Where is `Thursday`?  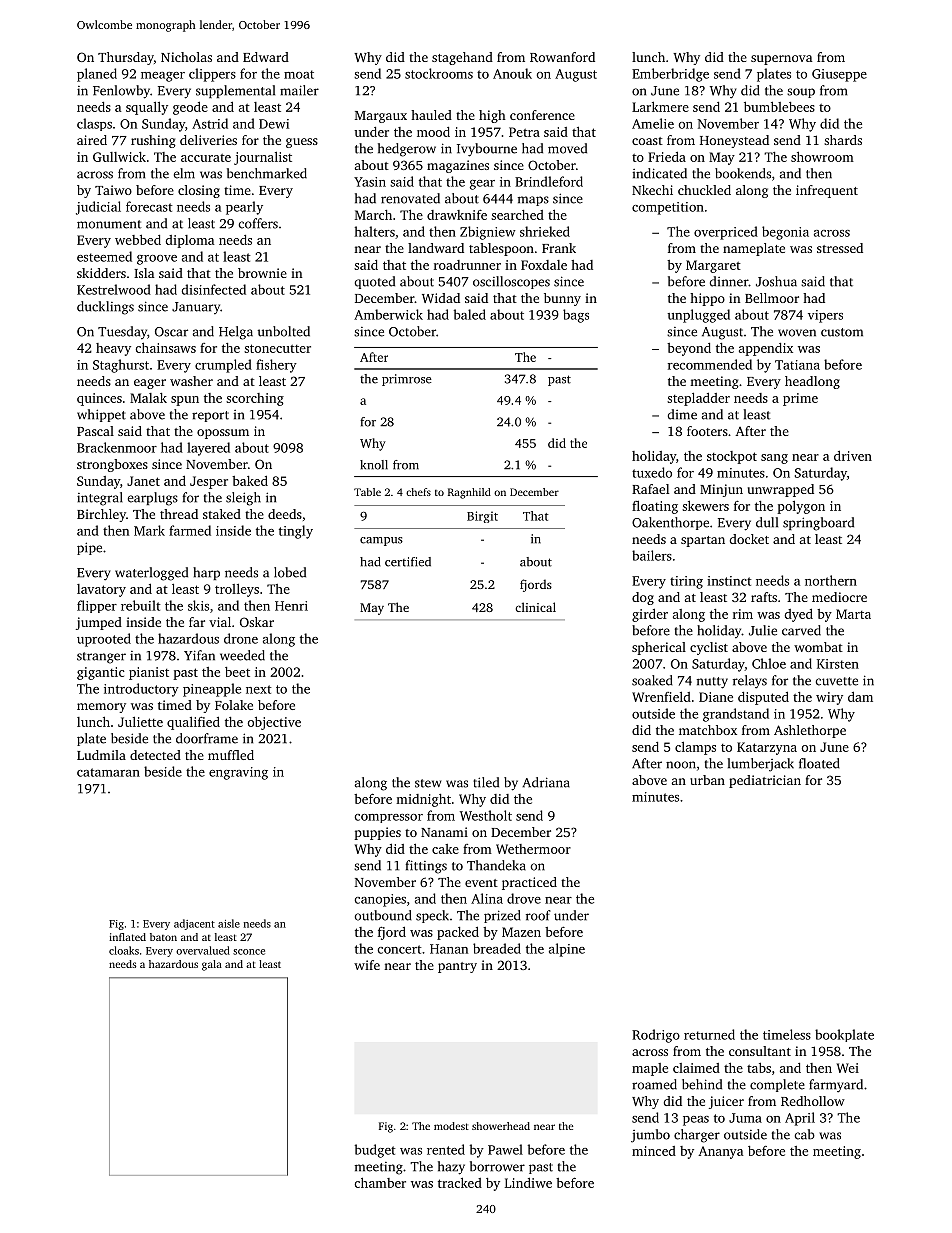 Thursday is located at coordinates (126, 58).
